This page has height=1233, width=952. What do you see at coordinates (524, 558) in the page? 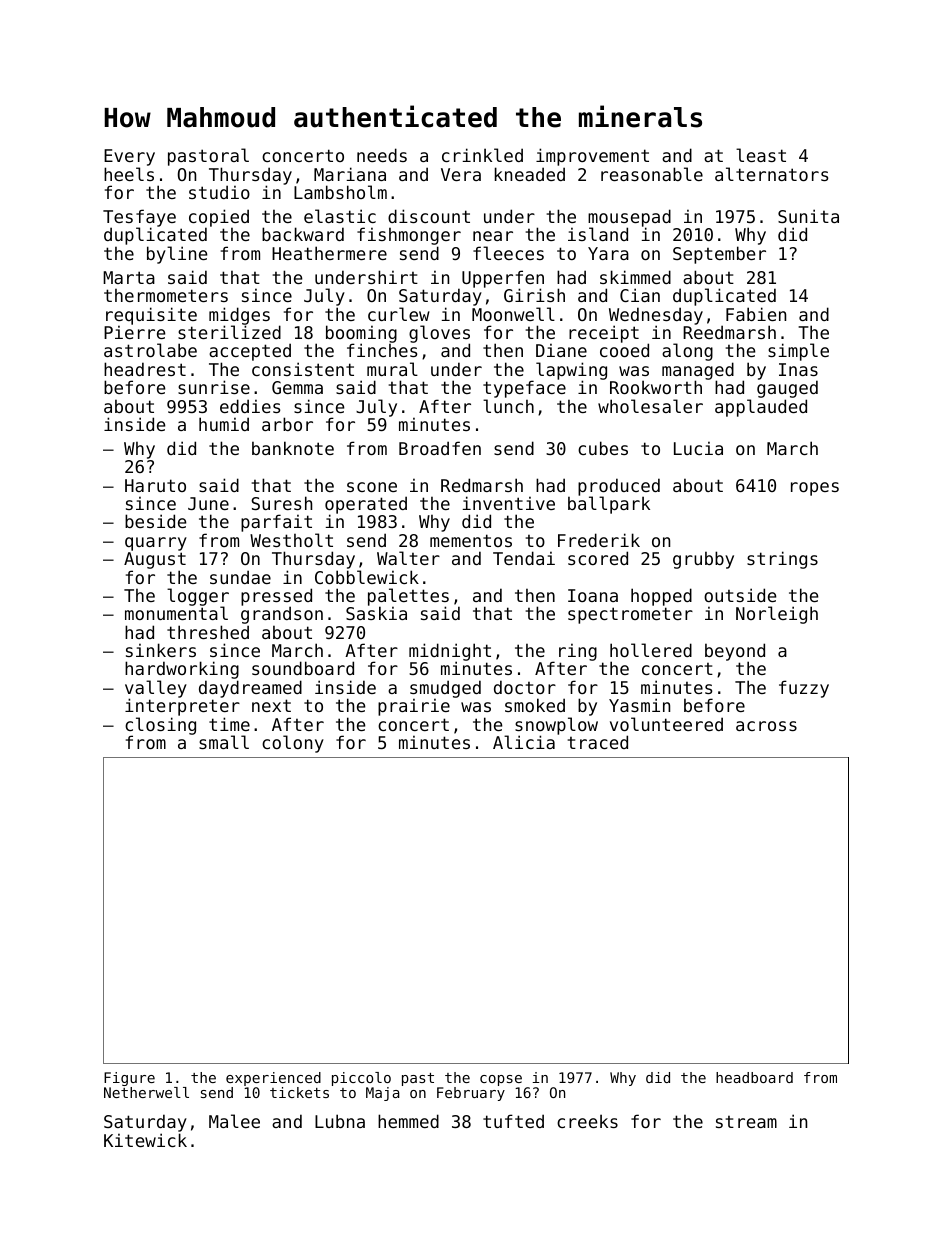
I see `Tendai` at bounding box center [524, 558].
